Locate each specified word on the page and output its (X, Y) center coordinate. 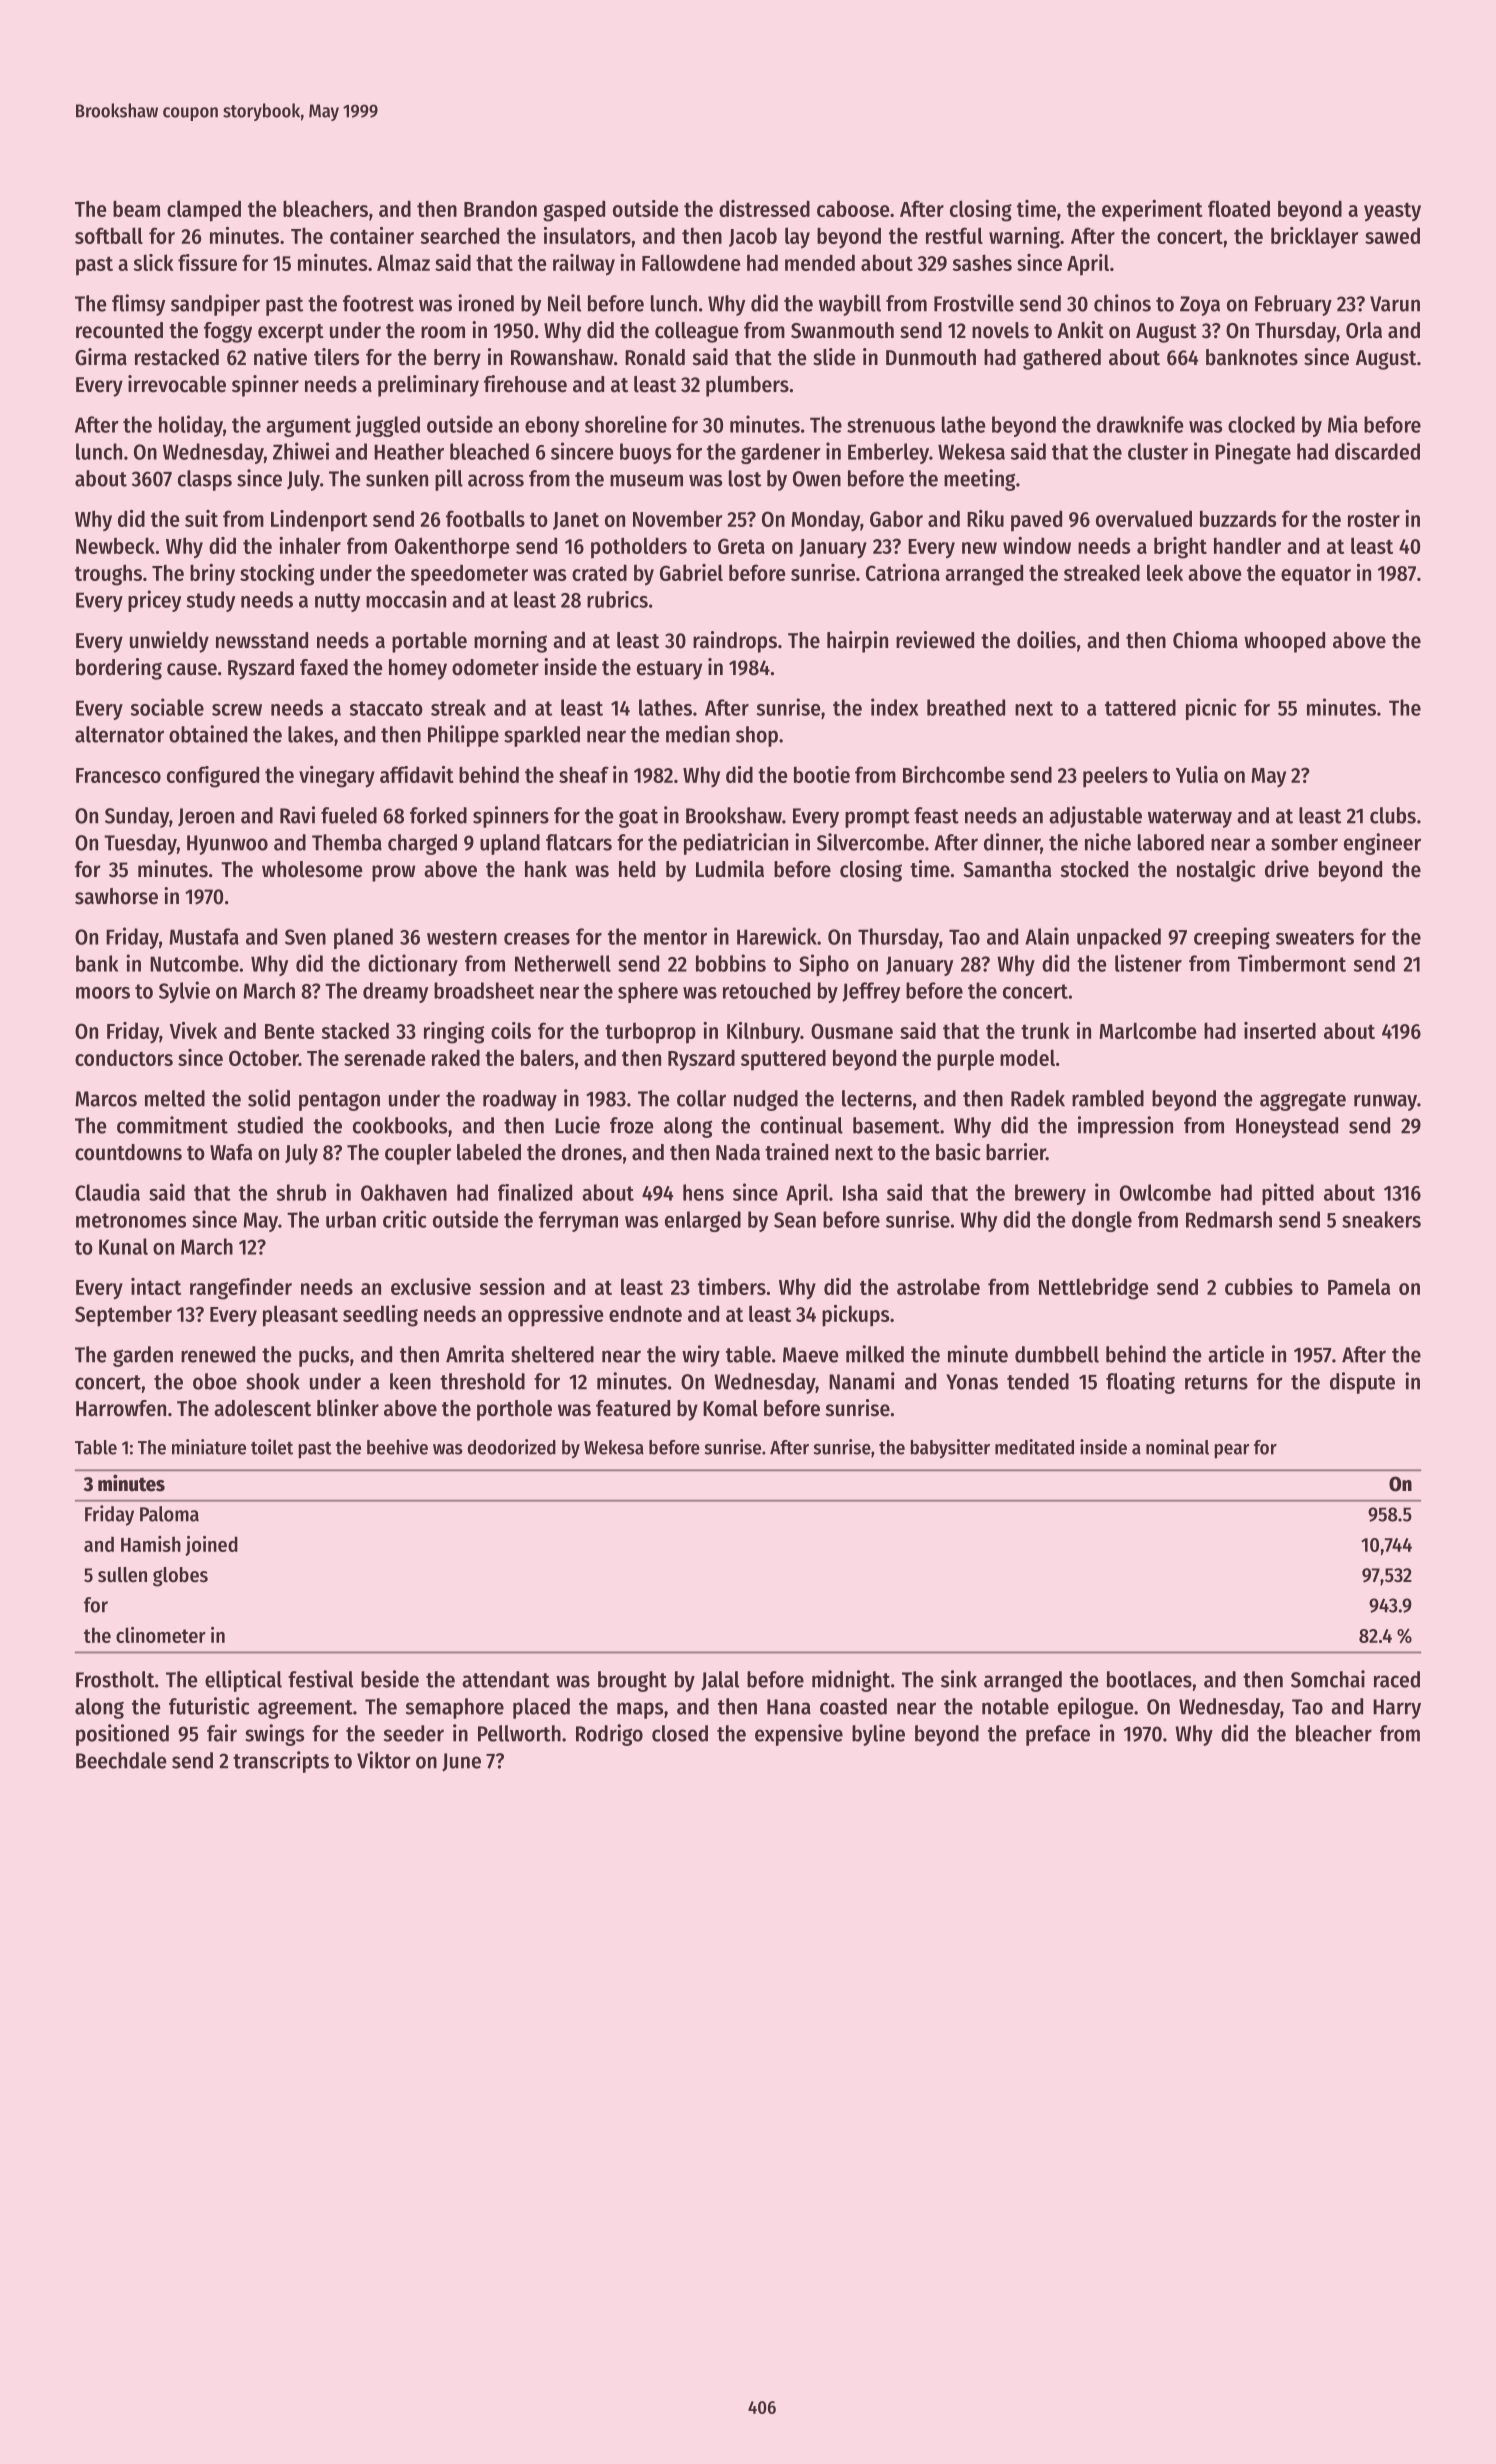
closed (680, 1733)
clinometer (161, 1635)
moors (103, 993)
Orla (1364, 330)
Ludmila (730, 869)
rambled (1108, 1098)
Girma (101, 357)
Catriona (903, 572)
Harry (1397, 1709)
